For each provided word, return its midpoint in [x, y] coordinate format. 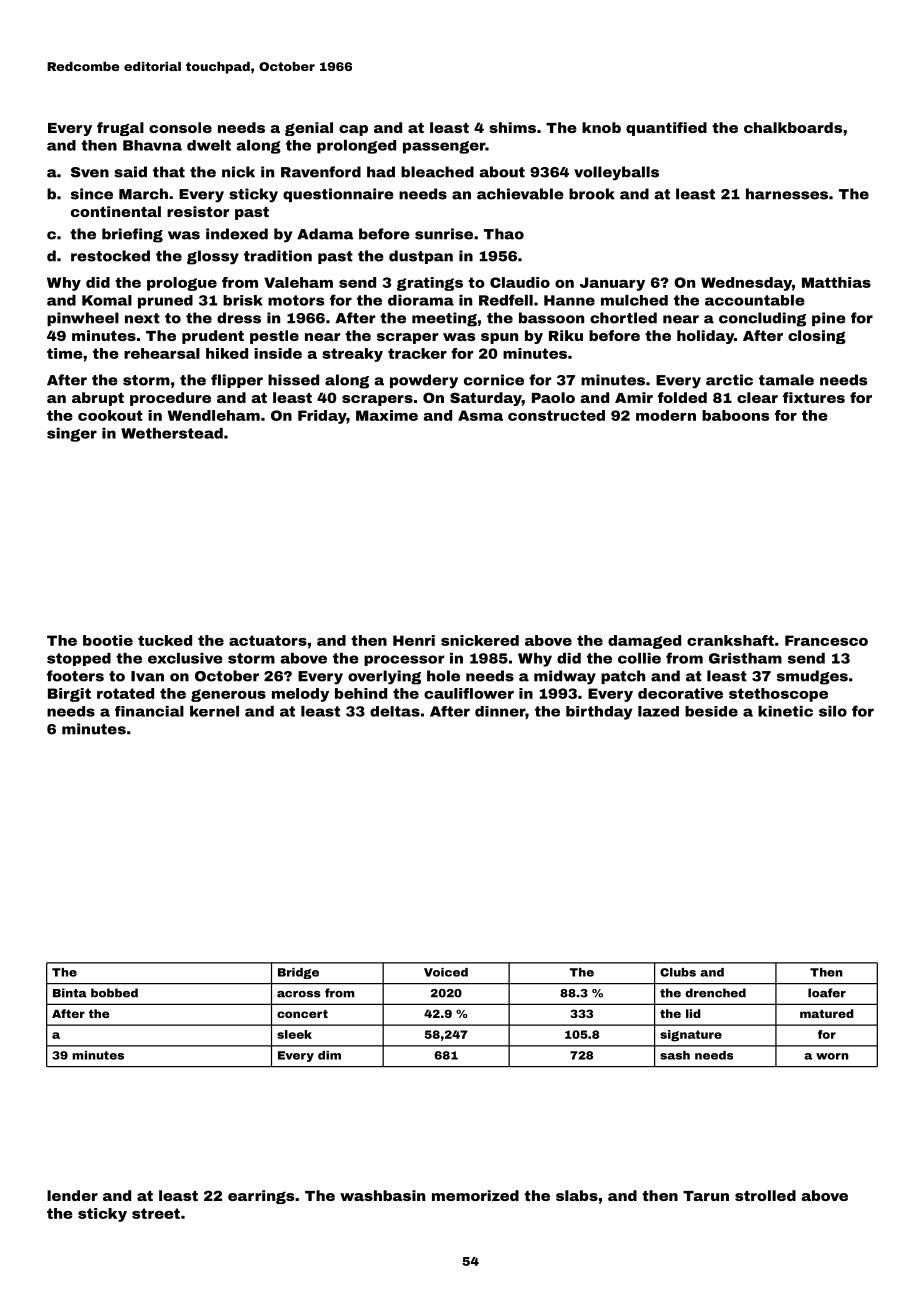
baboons [735, 415]
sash [675, 1055]
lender [72, 1195]
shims [512, 127]
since [92, 194]
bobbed [114, 993]
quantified [666, 129]
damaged [644, 642]
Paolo [553, 397]
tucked [165, 640]
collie [639, 658]
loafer [827, 993]
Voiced [446, 972]
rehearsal [162, 353]
